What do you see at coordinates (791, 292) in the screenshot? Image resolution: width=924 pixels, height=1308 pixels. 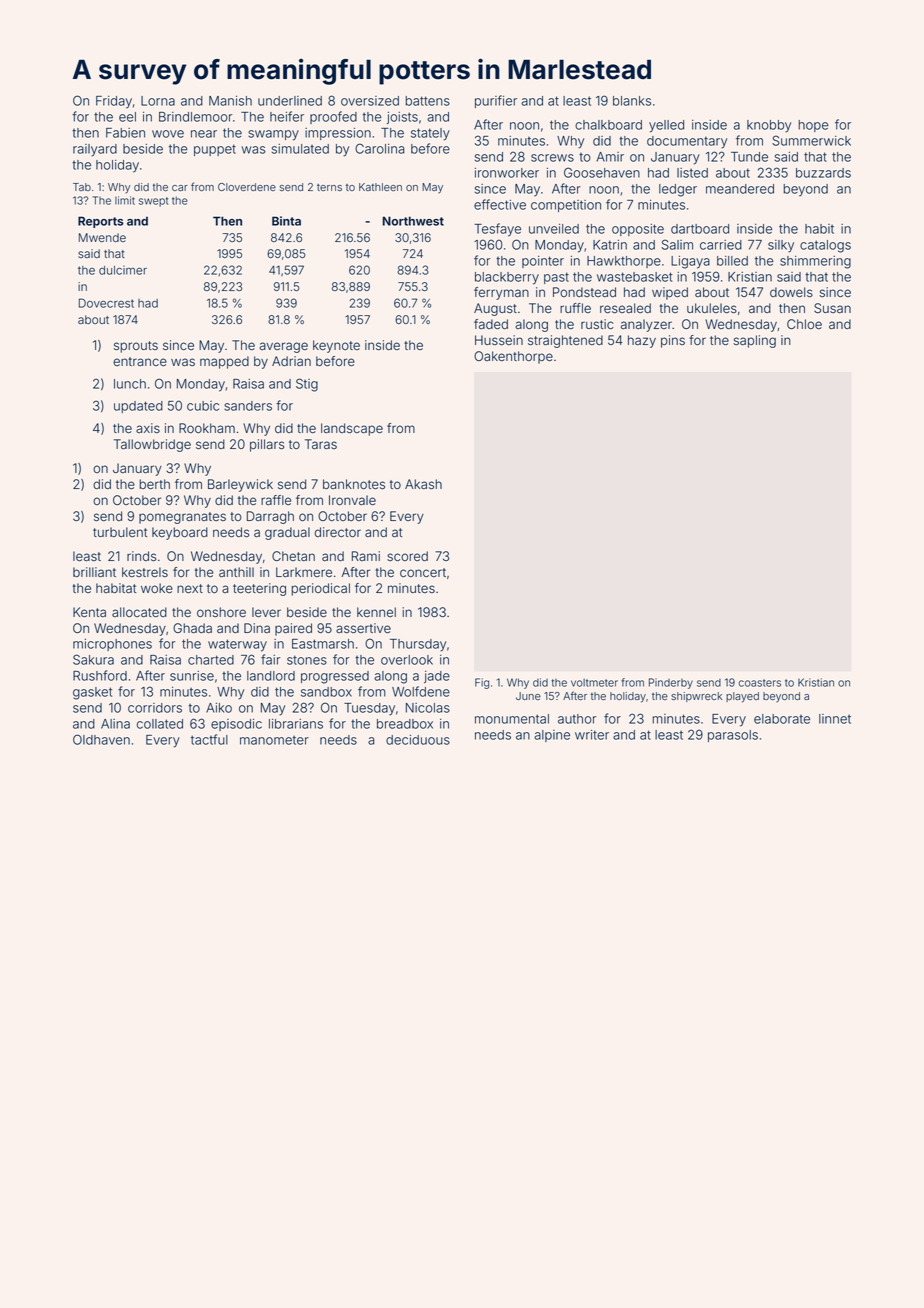 I see `dowels` at bounding box center [791, 292].
